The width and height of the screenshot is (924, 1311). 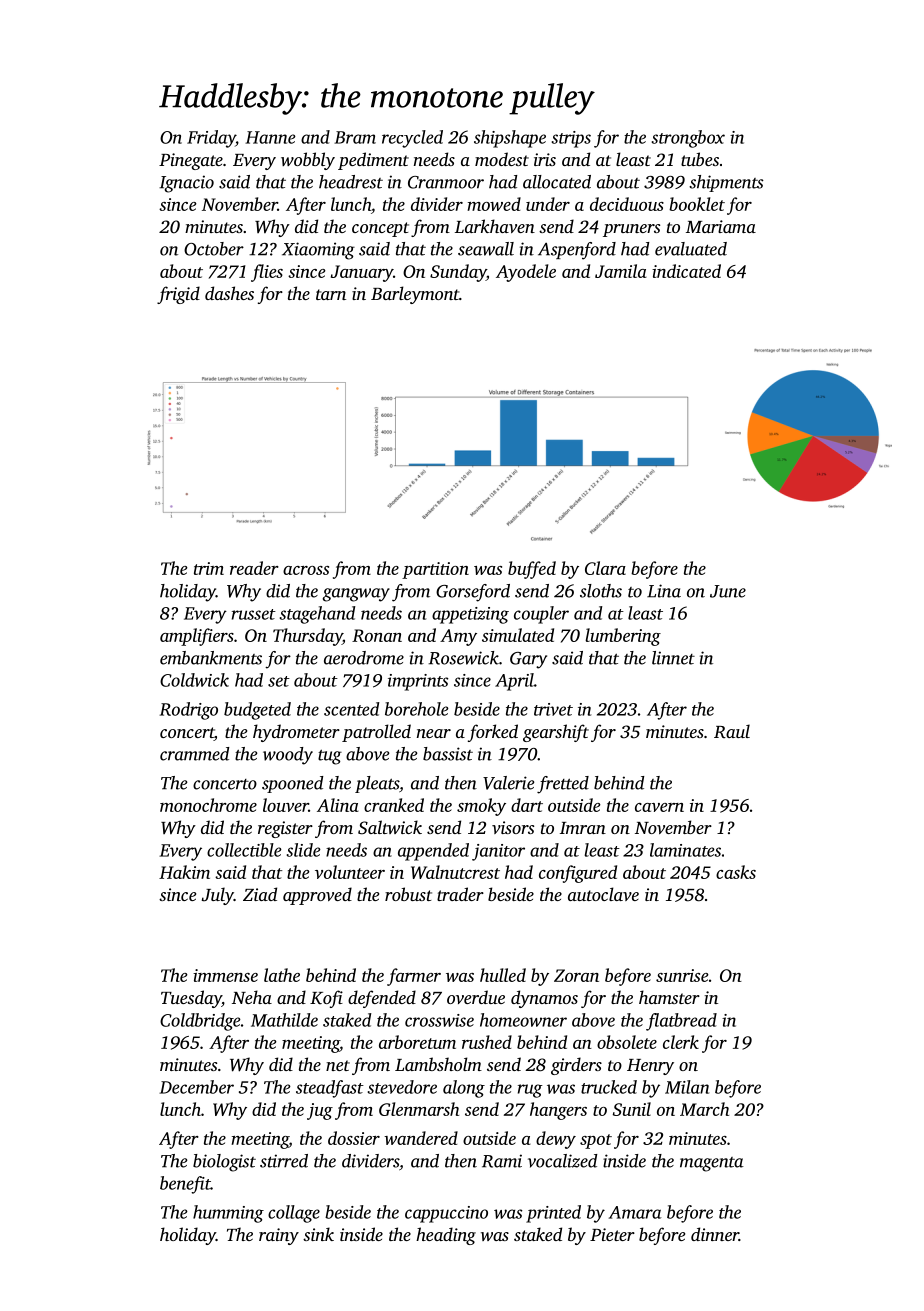 I want to click on louver, so click(x=286, y=805).
